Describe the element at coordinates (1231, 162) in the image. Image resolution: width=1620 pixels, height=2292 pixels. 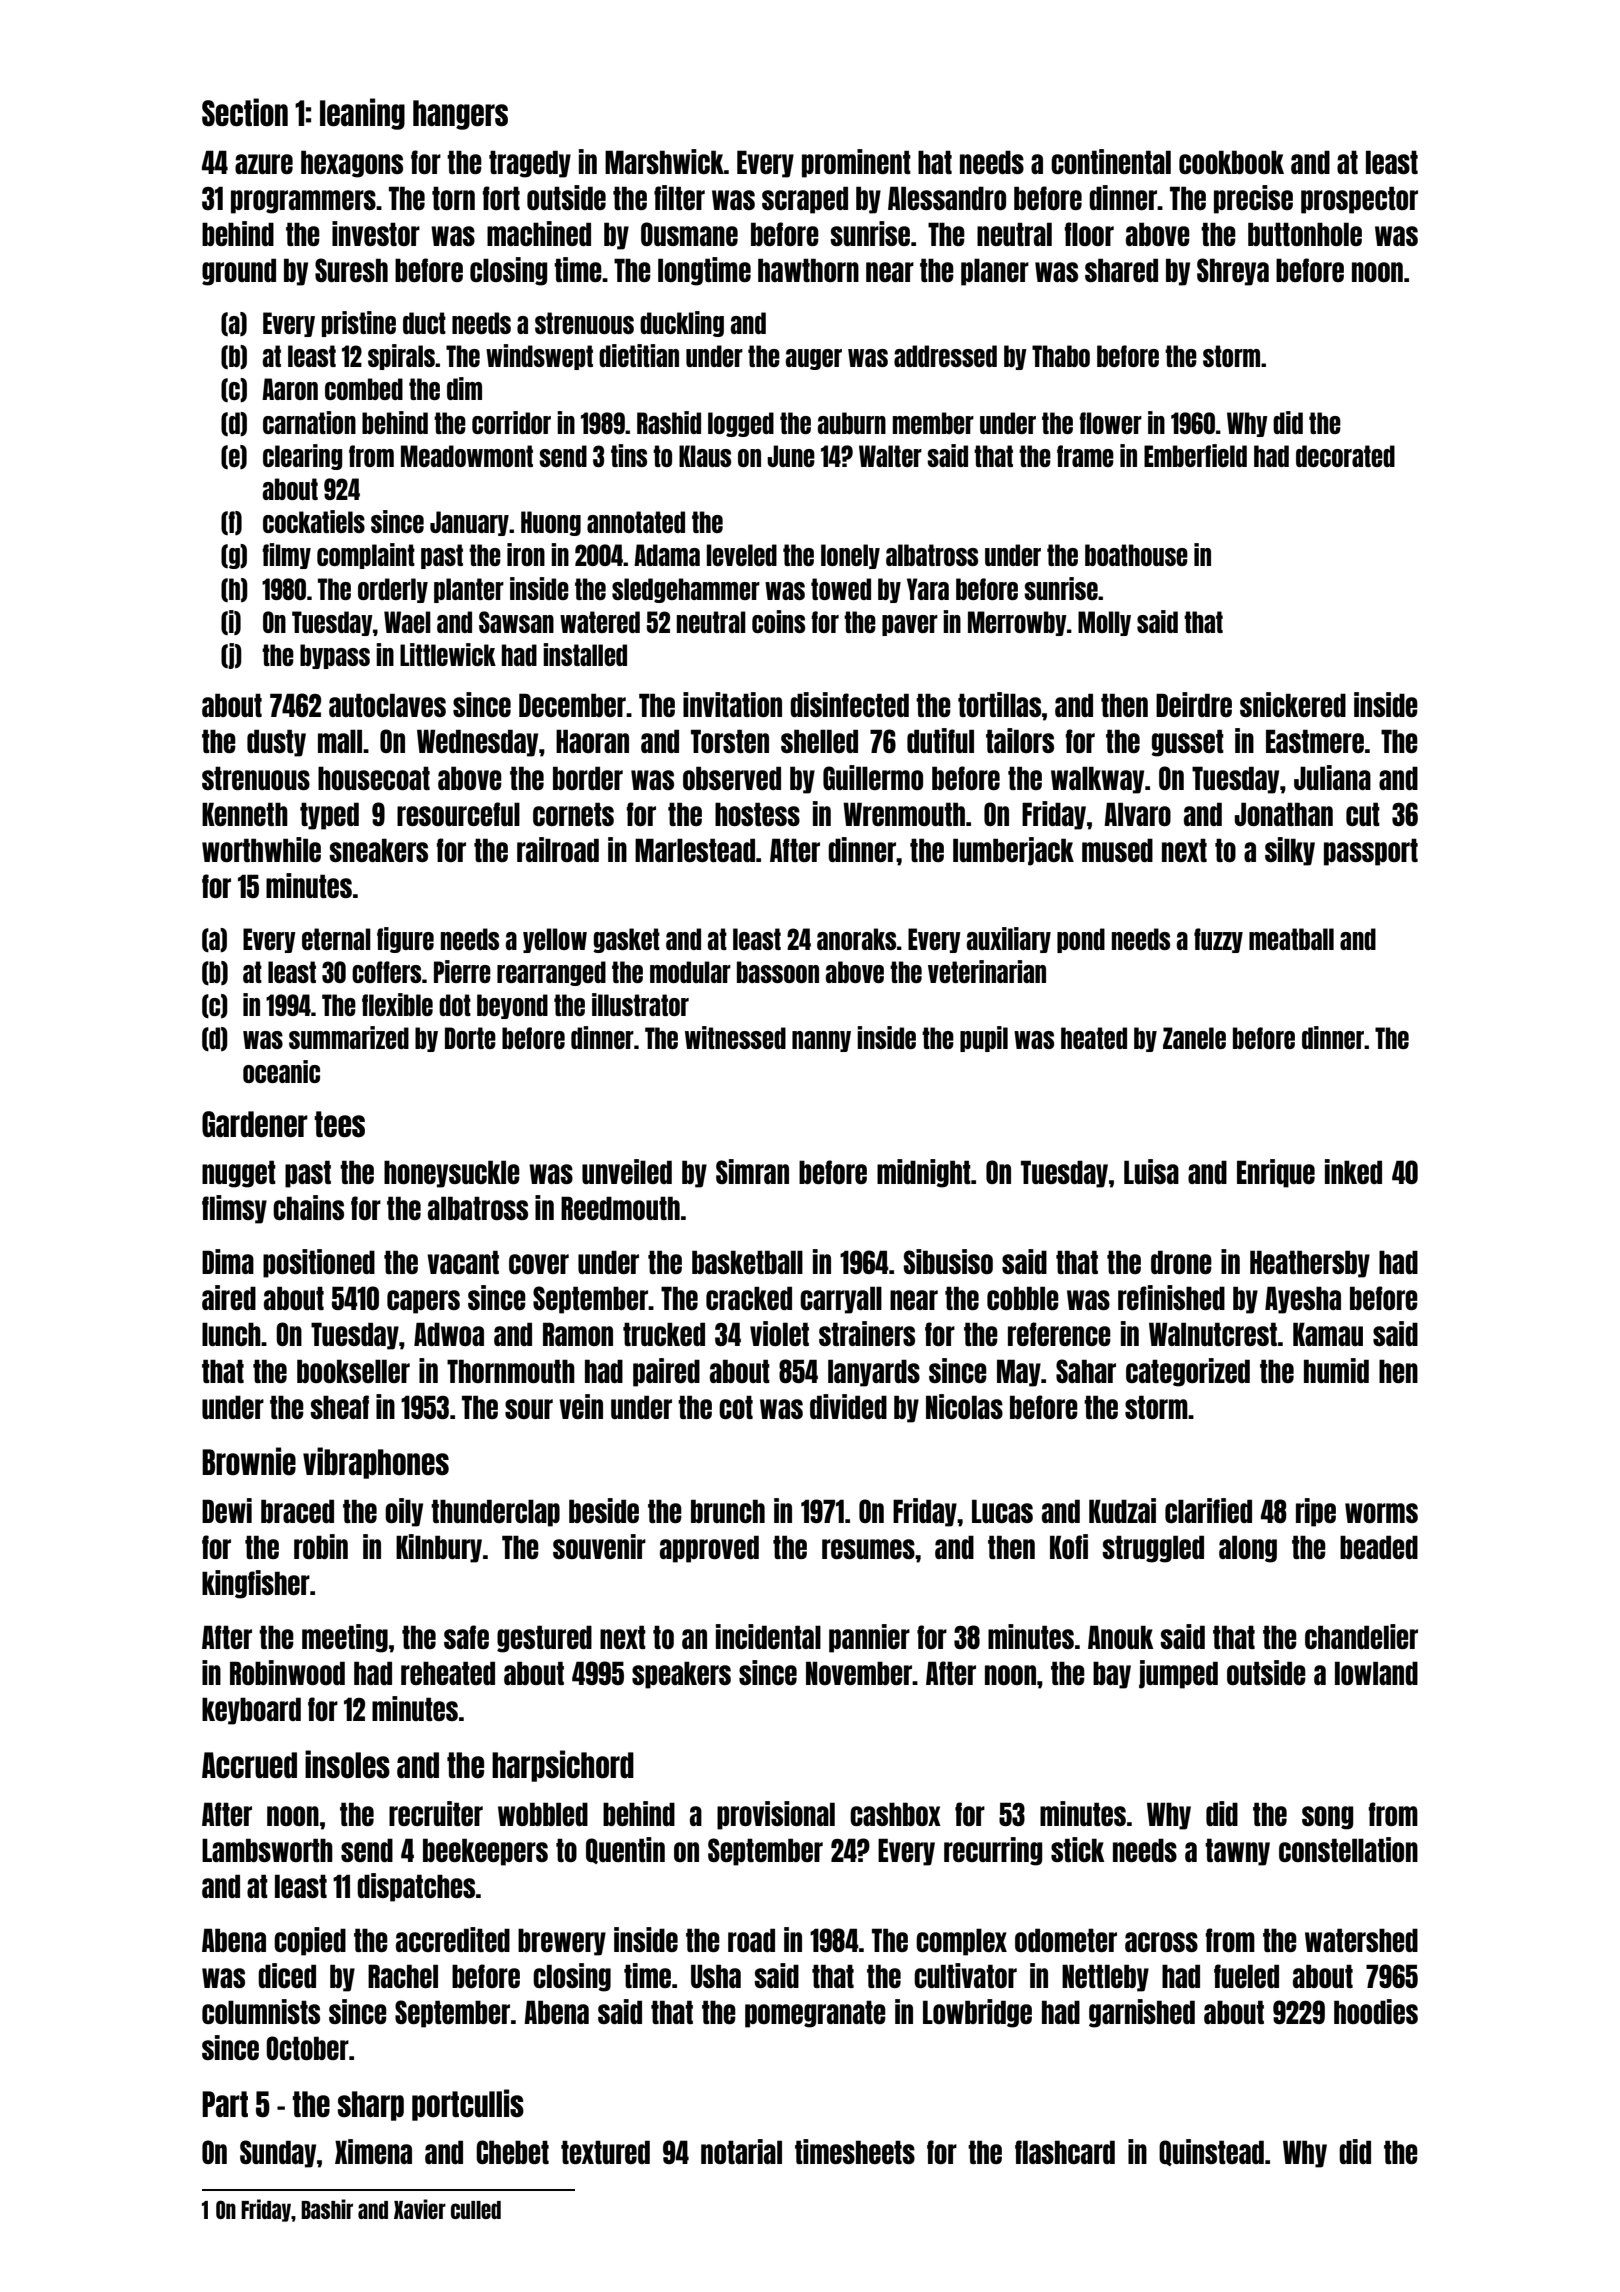
I see `cookbook` at that location.
